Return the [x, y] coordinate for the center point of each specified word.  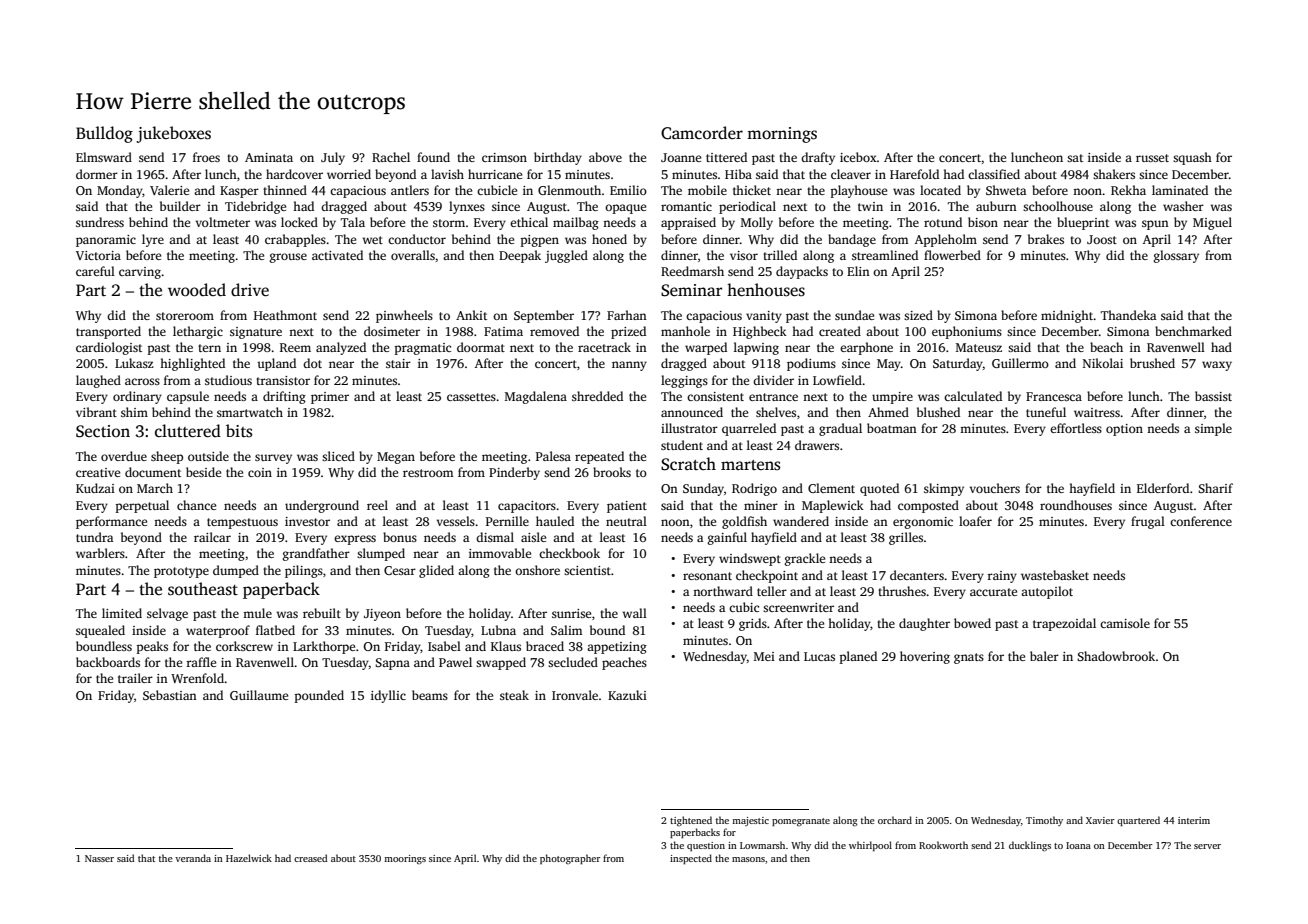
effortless [1076, 428]
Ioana [1078, 845]
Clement [831, 488]
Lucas [819, 656]
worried [349, 174]
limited [122, 613]
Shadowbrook [1116, 656]
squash [1192, 158]
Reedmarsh [692, 271]
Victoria [98, 255]
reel [377, 505]
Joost [1102, 239]
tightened [691, 821]
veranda [193, 858]
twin [870, 206]
